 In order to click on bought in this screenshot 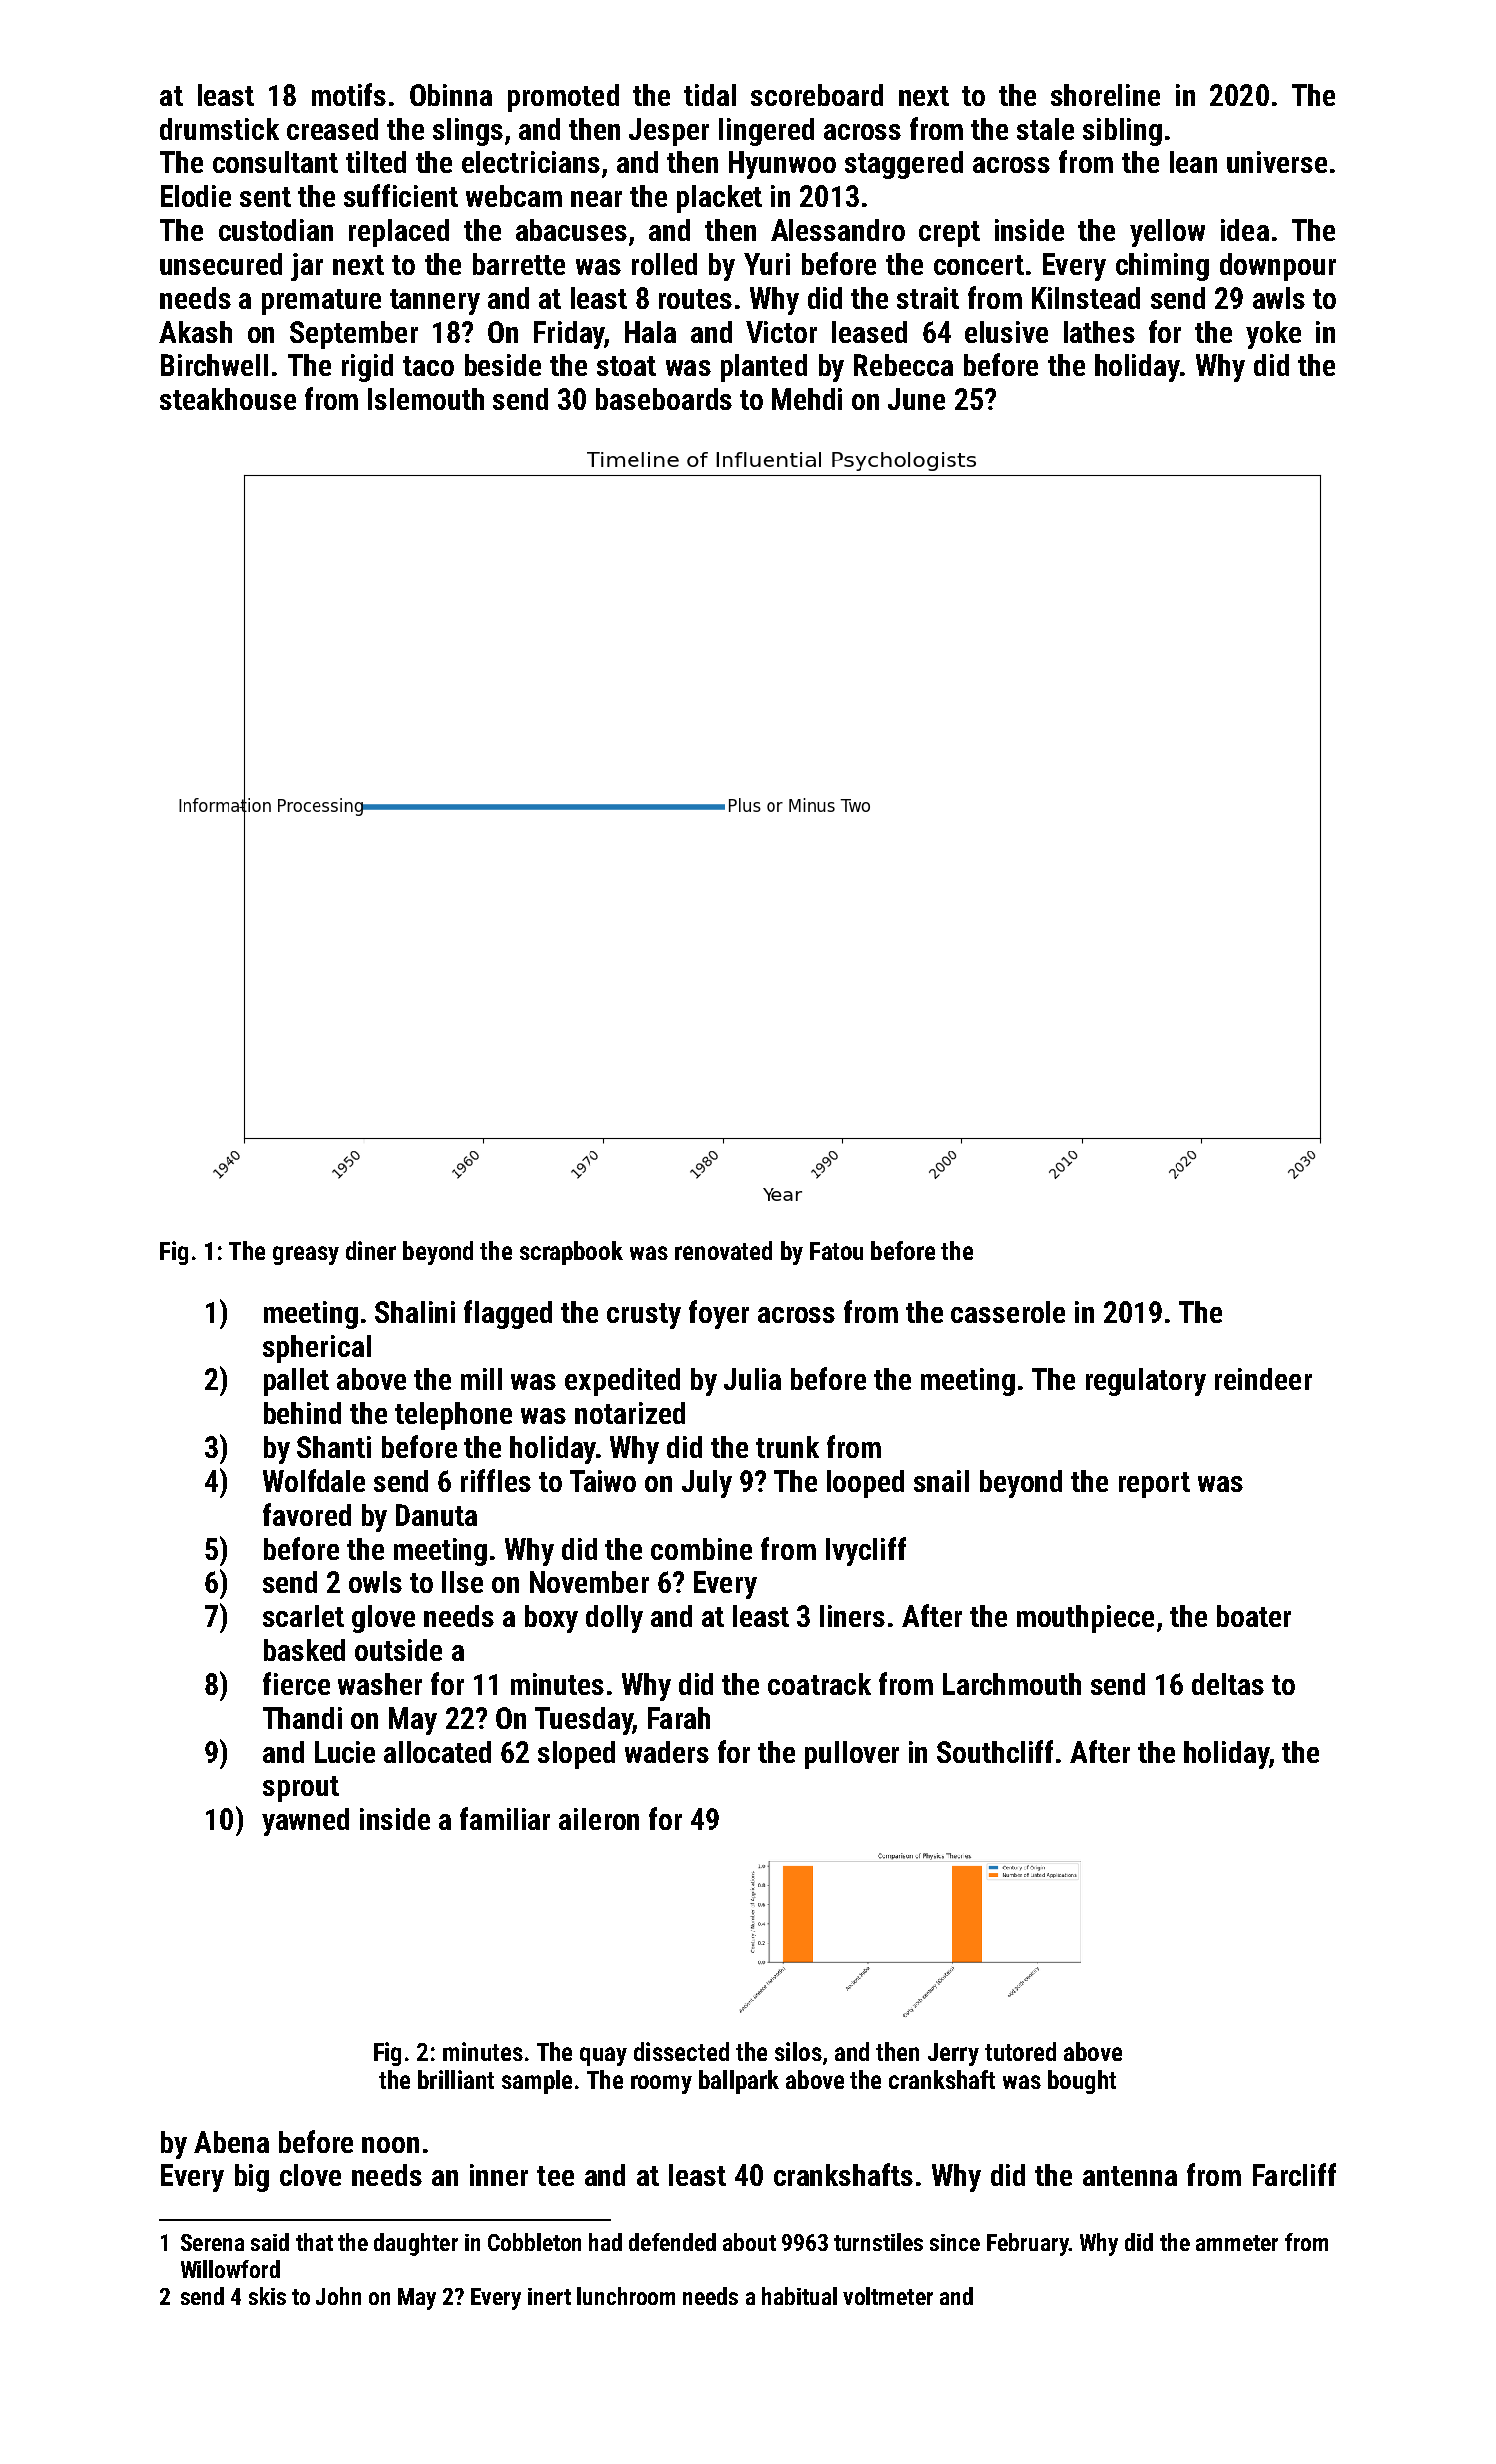, I will do `click(1082, 2082)`.
